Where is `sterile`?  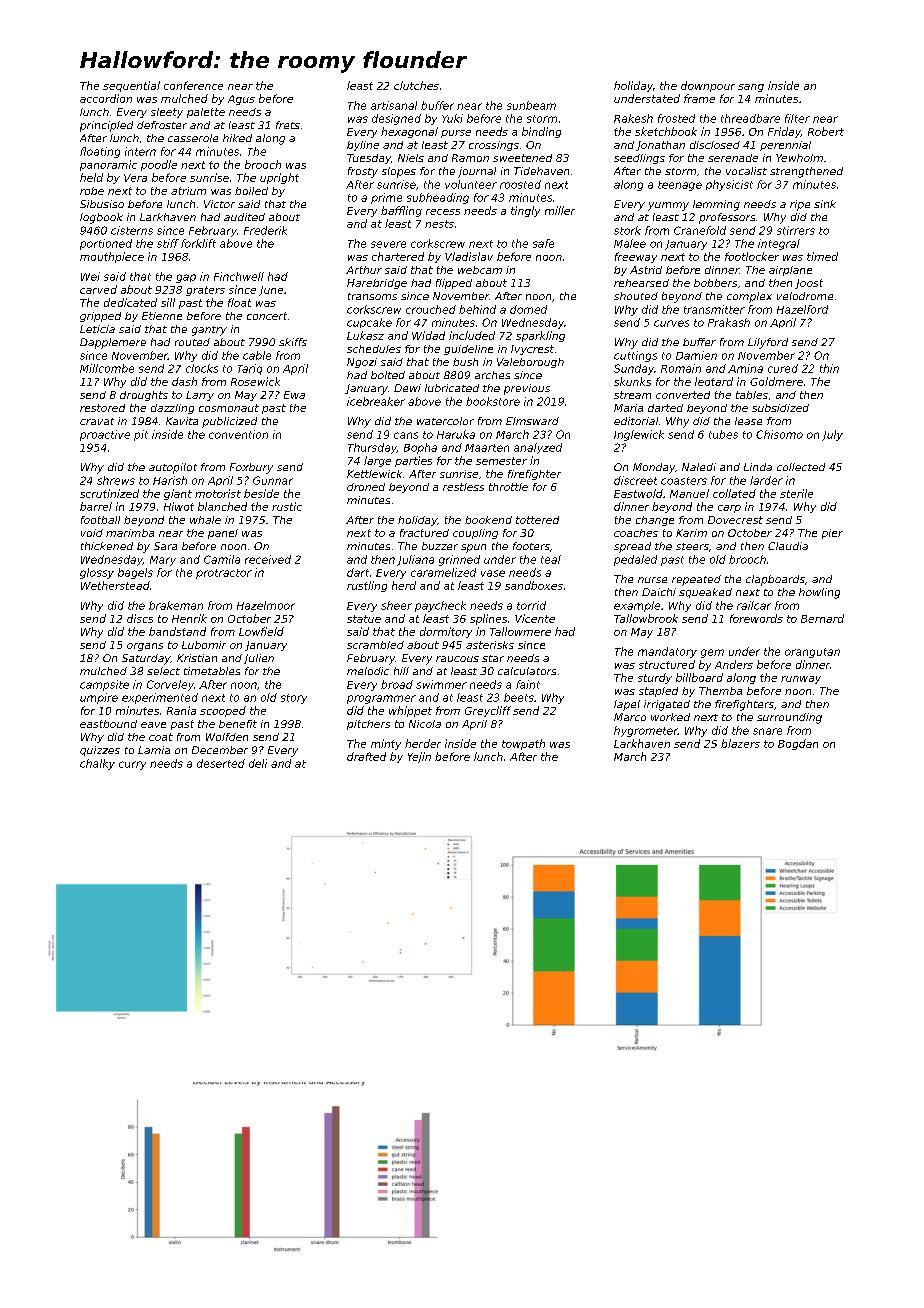 sterile is located at coordinates (796, 493).
